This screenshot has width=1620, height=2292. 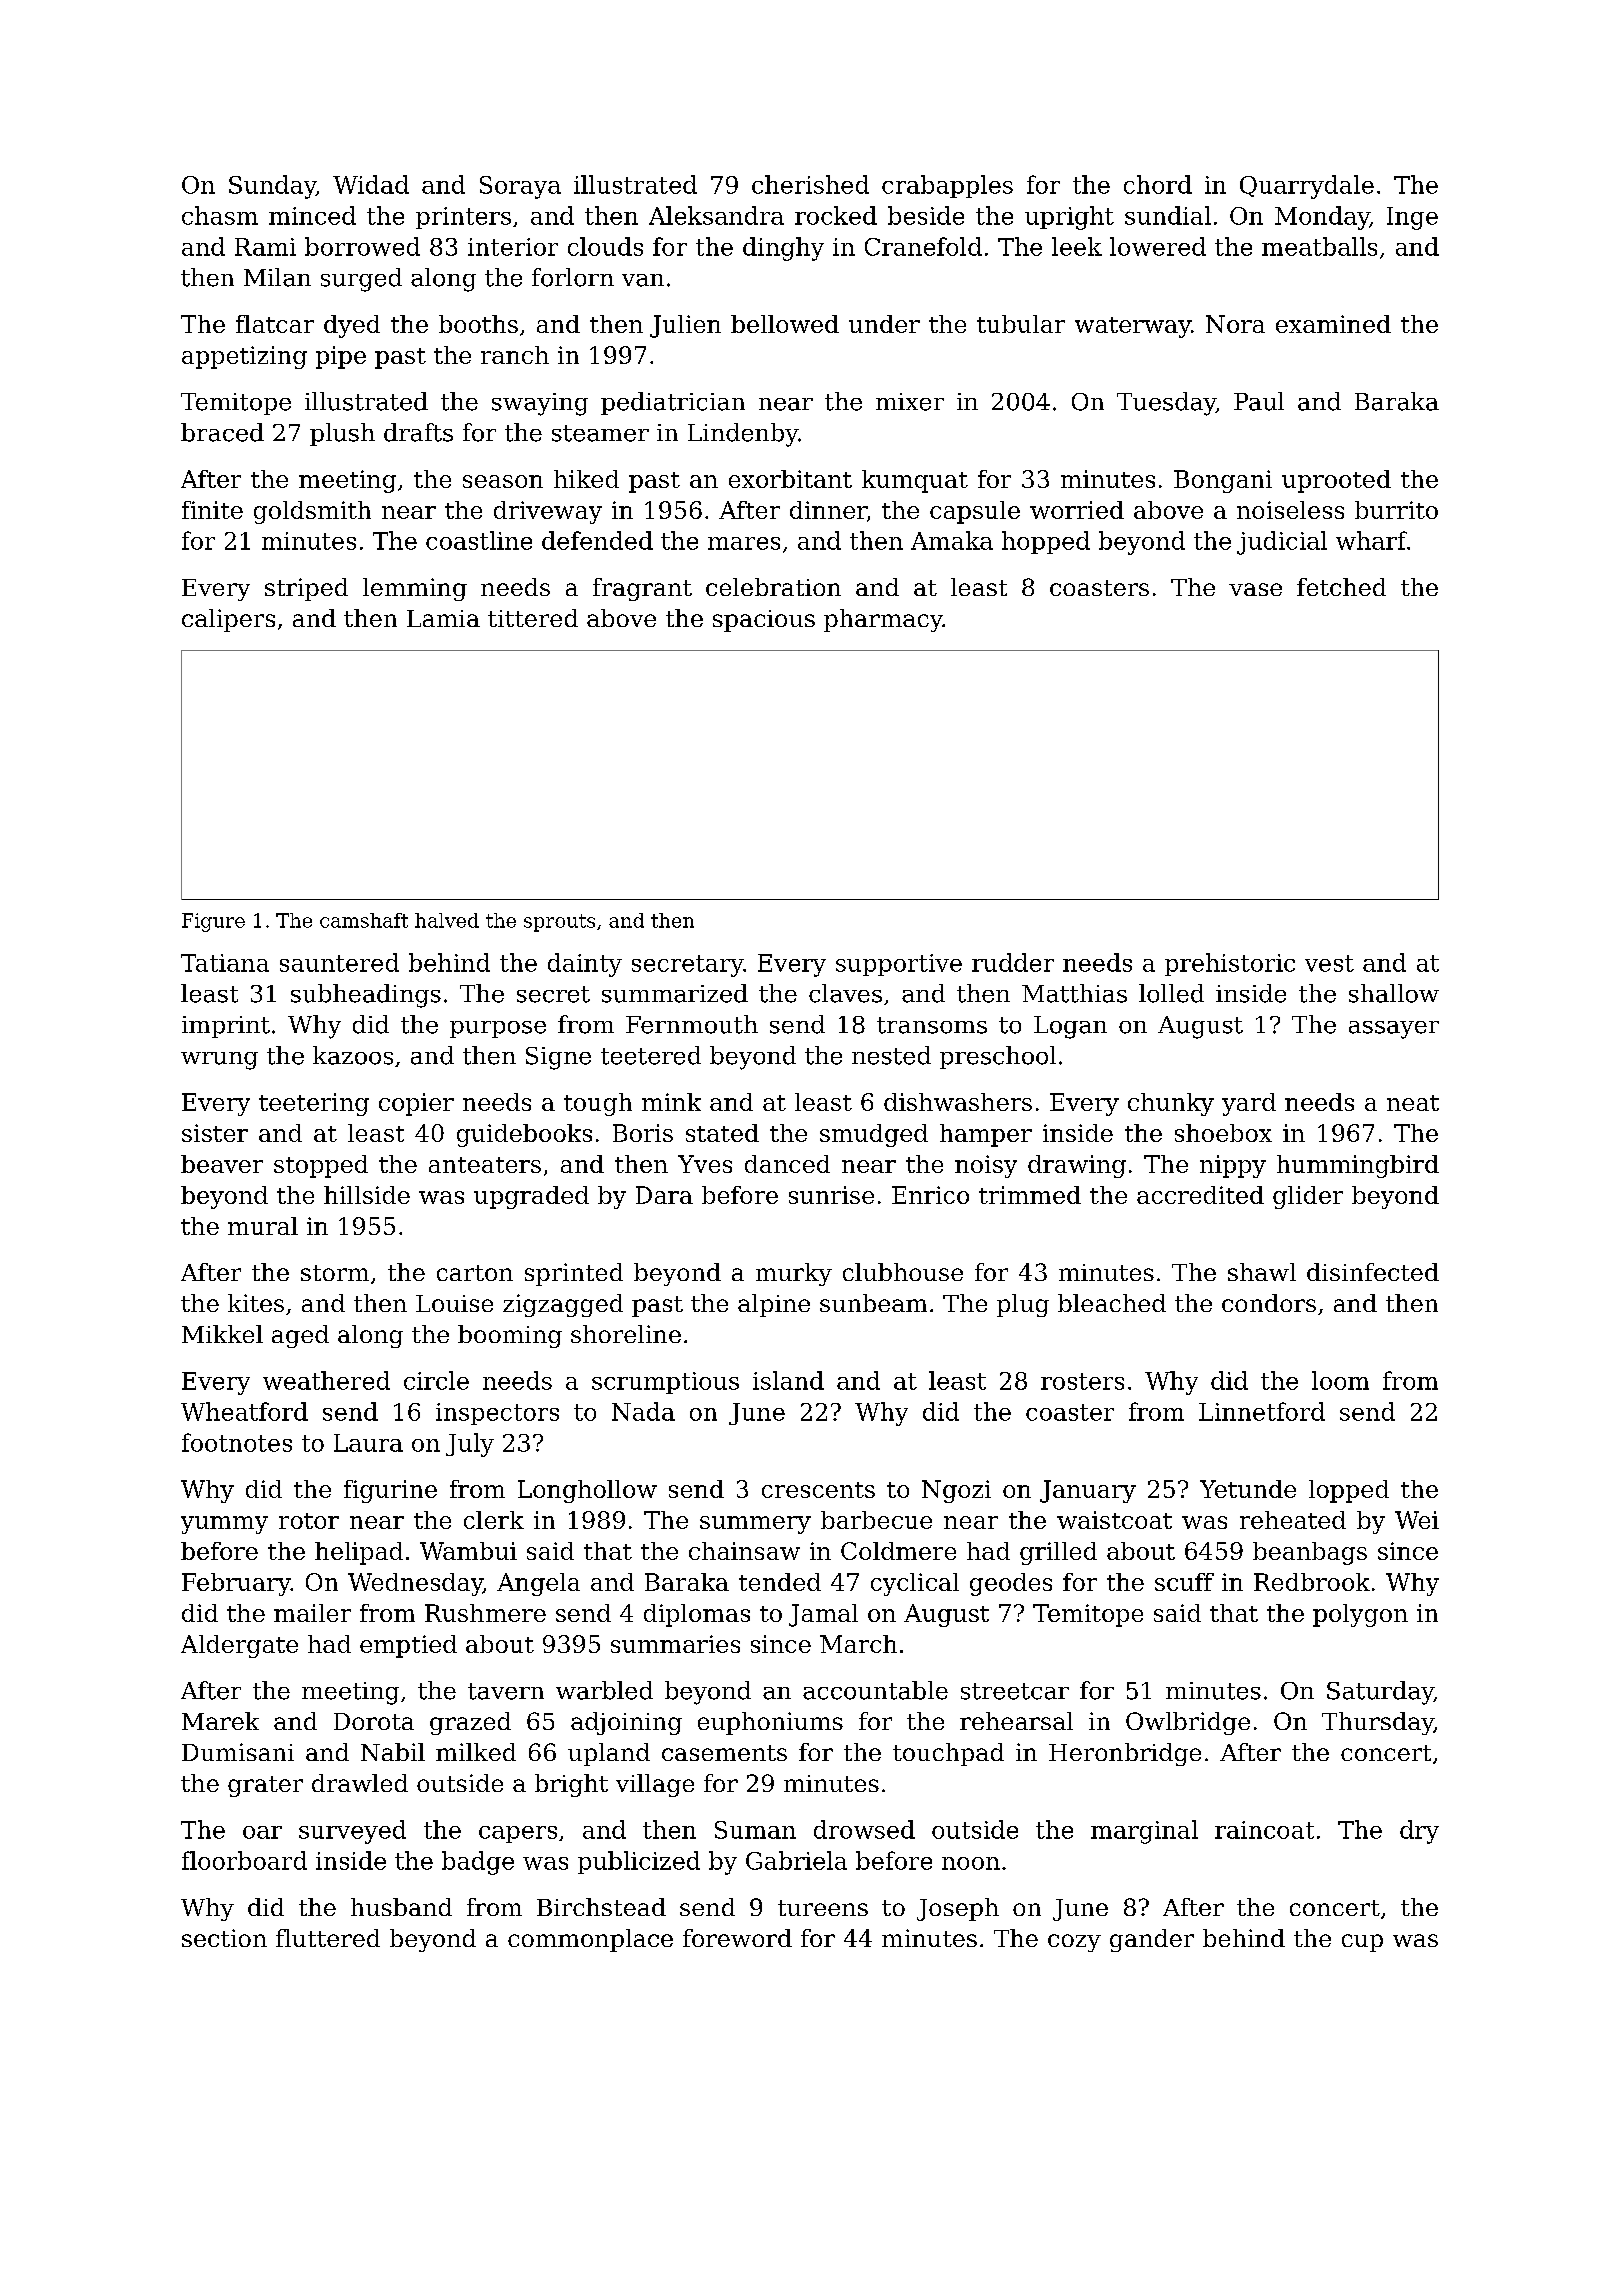 What do you see at coordinates (1158, 184) in the screenshot?
I see `chord` at bounding box center [1158, 184].
